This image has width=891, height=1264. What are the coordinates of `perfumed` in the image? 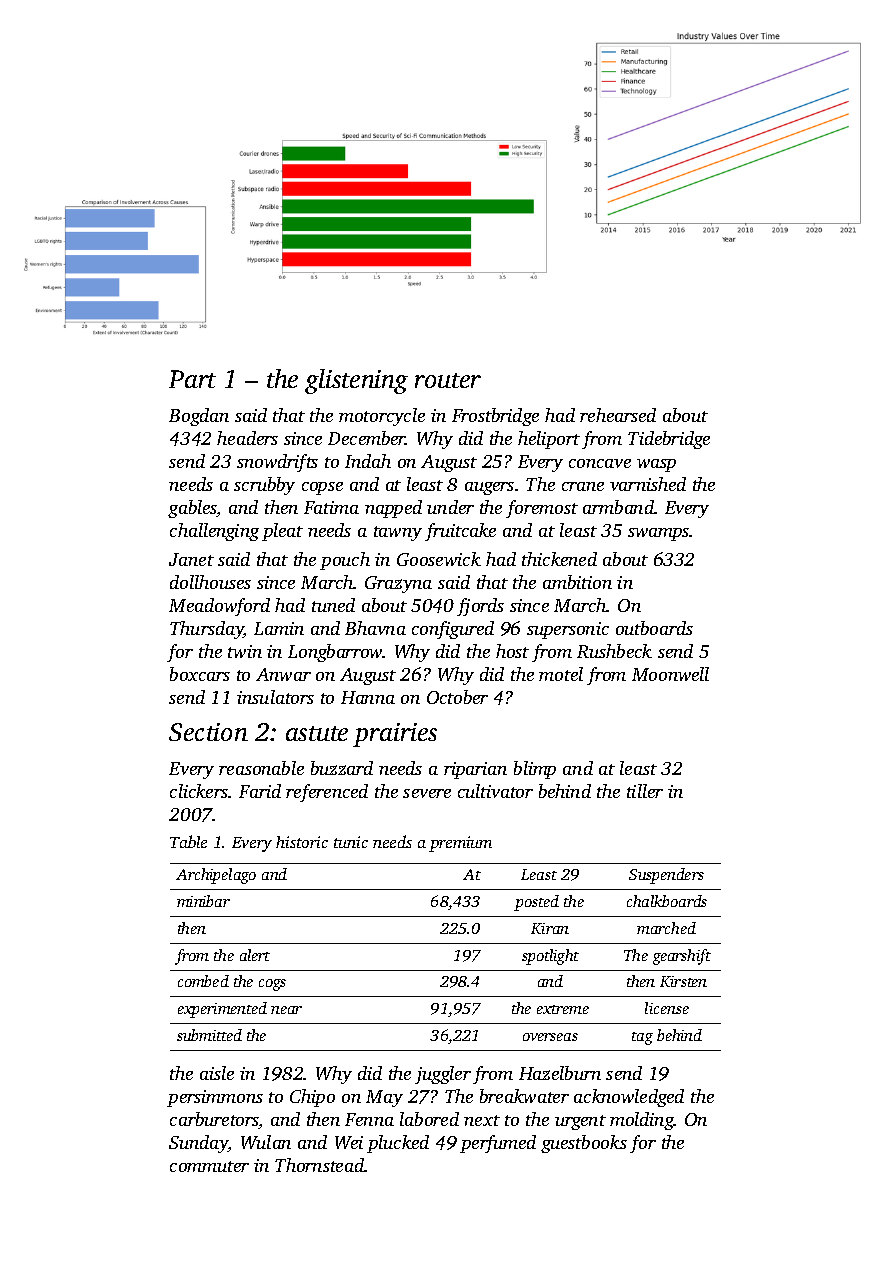 It's located at (498, 1144).
